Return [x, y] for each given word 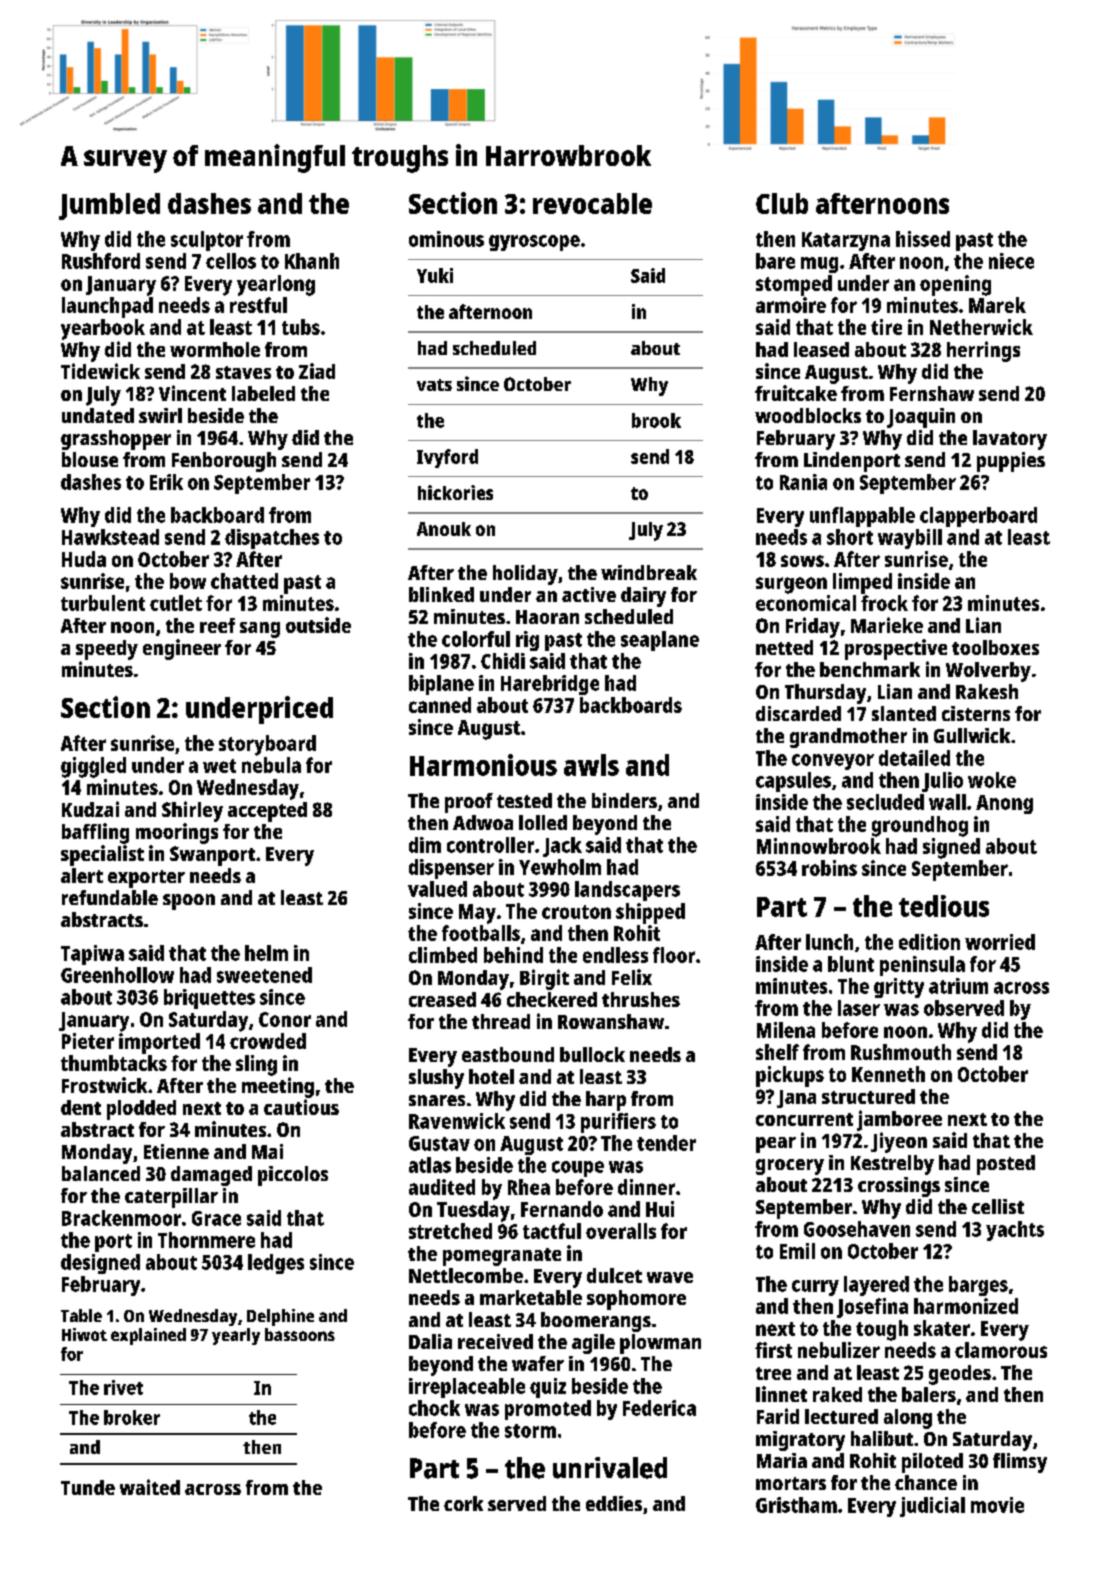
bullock [592, 1054]
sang [260, 630]
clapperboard [978, 517]
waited [150, 1487]
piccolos [293, 1176]
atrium [958, 986]
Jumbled [109, 206]
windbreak [649, 572]
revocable [592, 203]
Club [782, 203]
